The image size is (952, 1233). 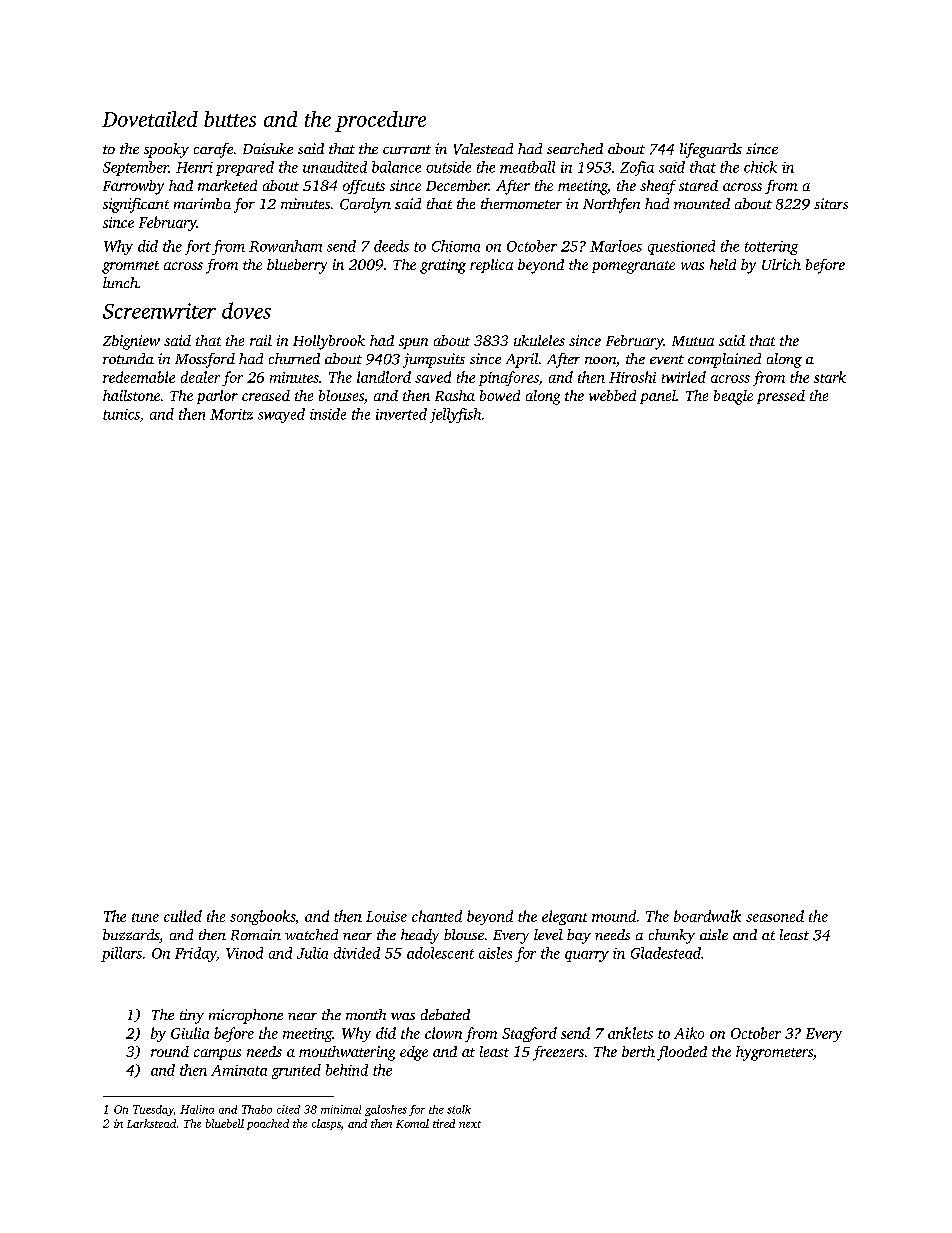 What do you see at coordinates (521, 203) in the screenshot?
I see `thermometer` at bounding box center [521, 203].
